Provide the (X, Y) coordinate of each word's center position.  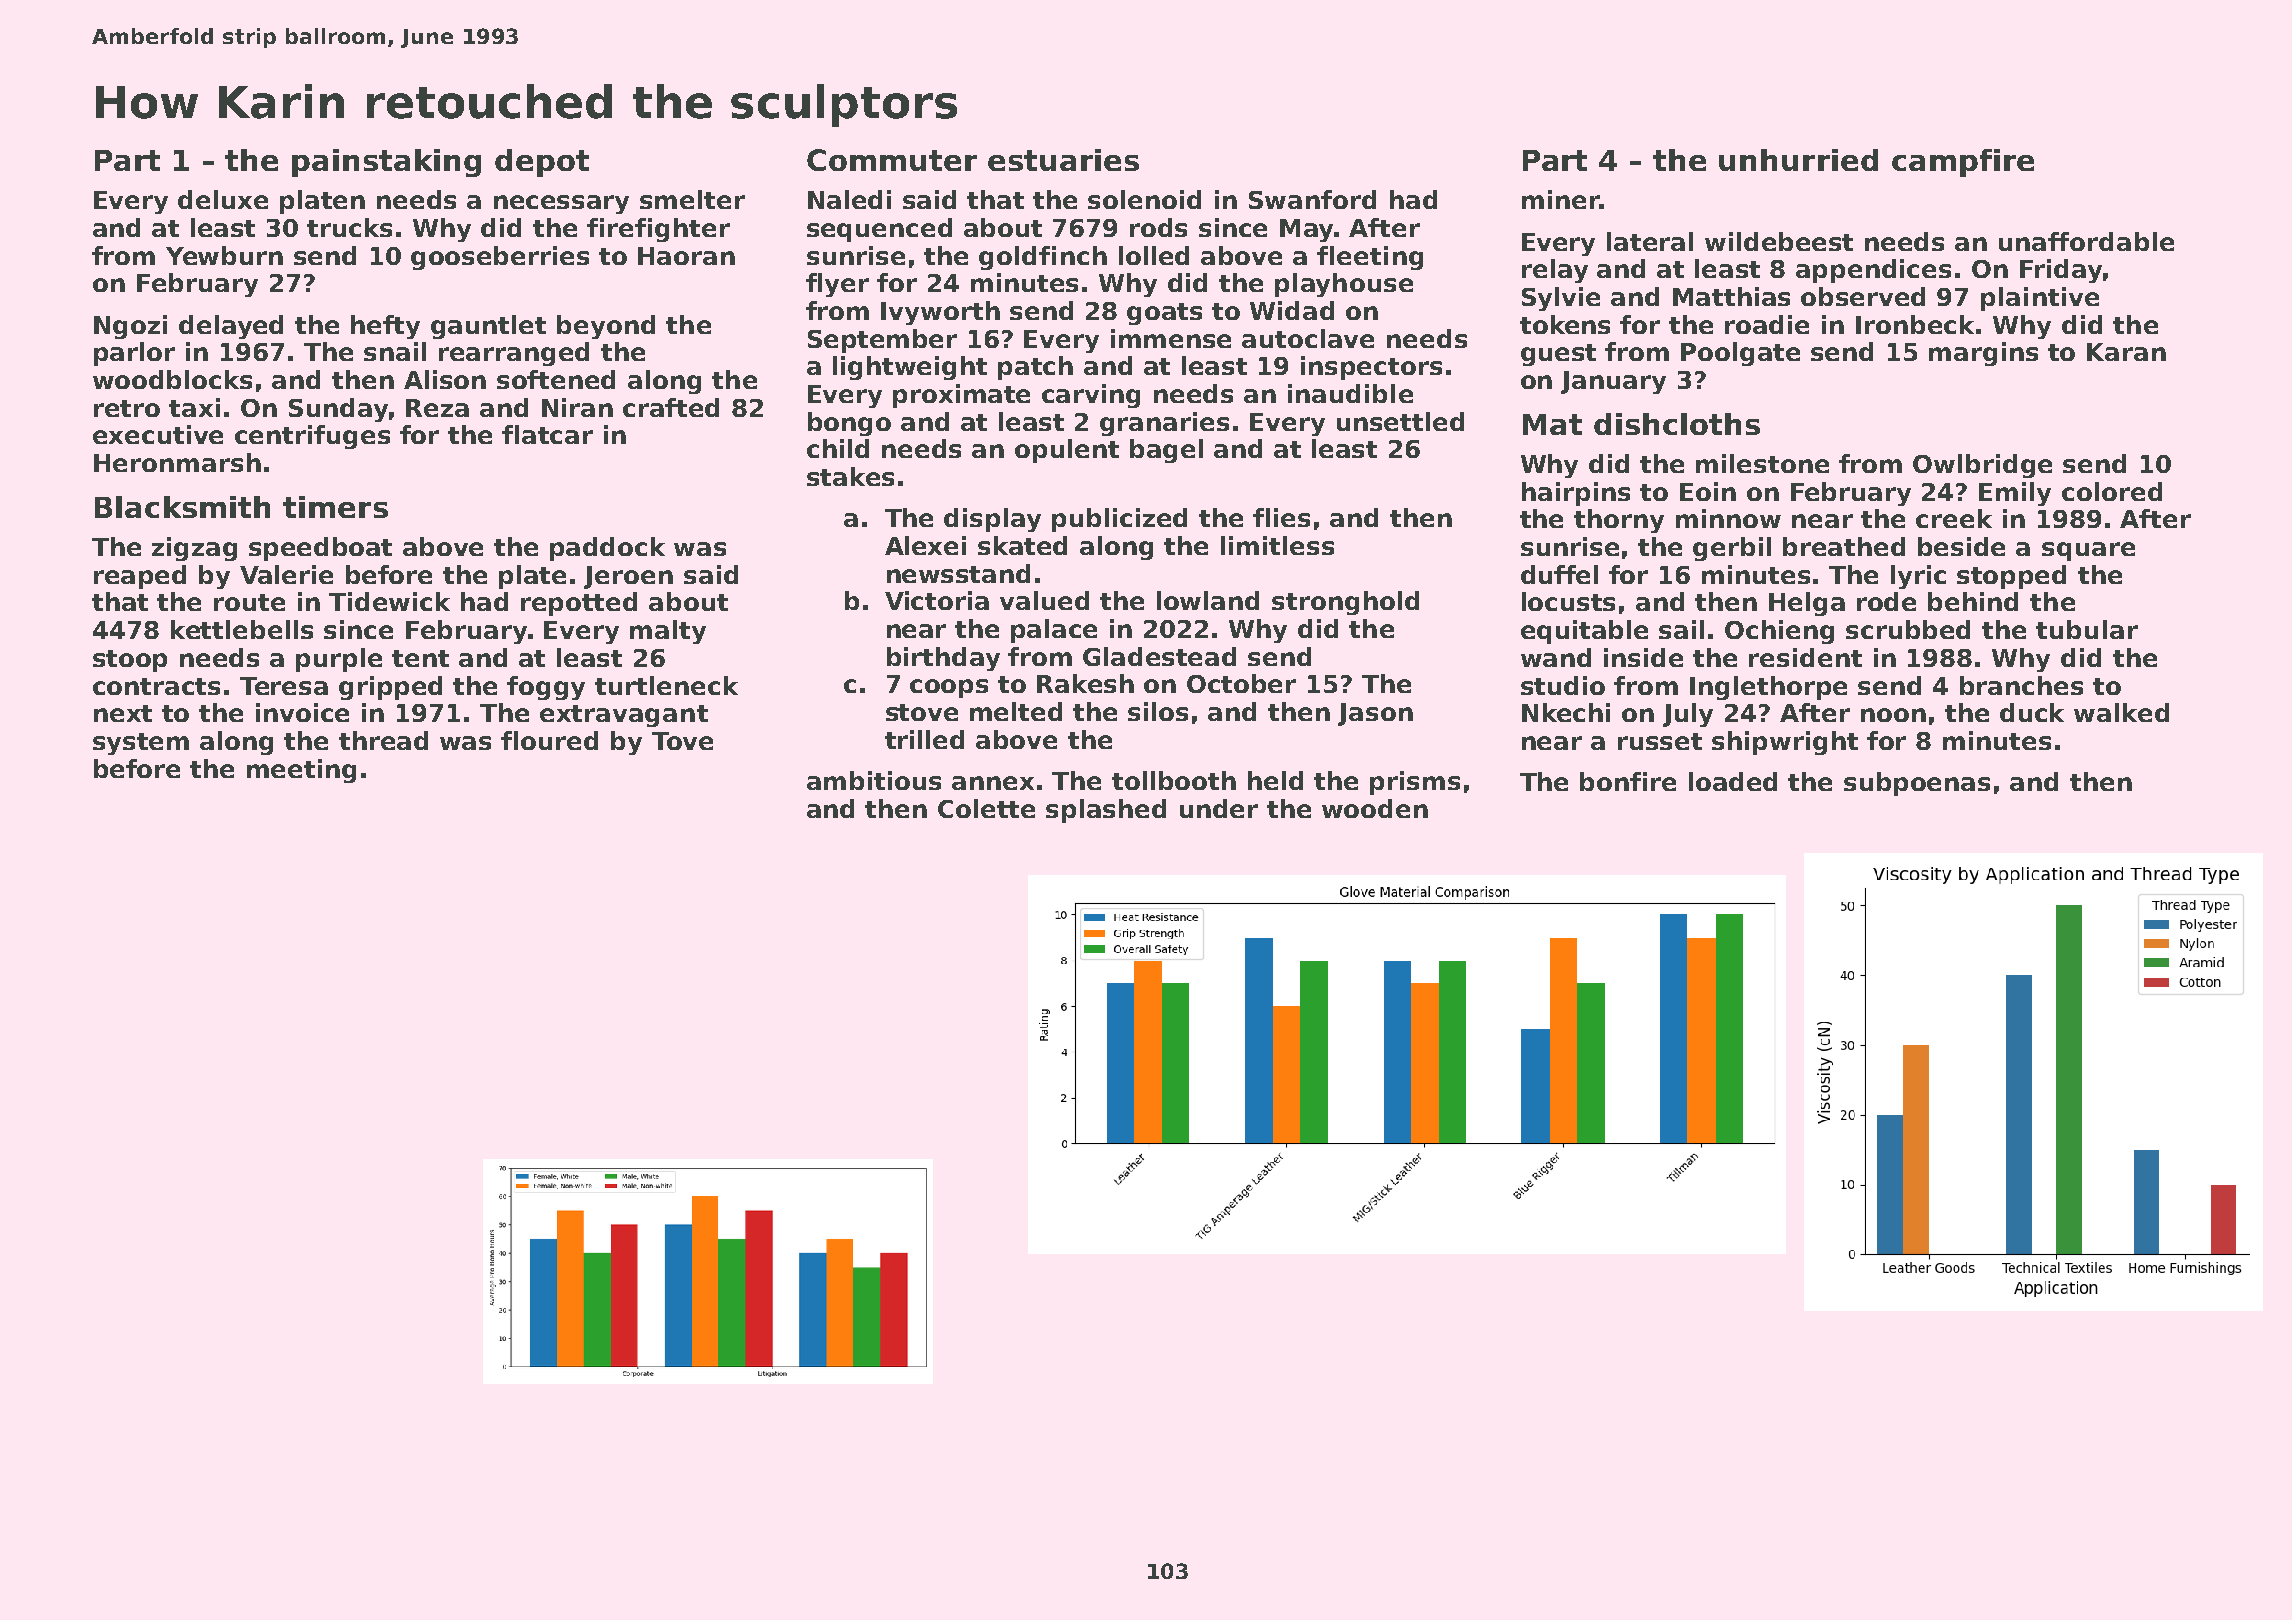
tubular (2087, 629)
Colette (986, 808)
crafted (671, 407)
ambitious (874, 780)
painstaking (386, 163)
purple (339, 660)
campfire (1963, 163)
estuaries (1063, 160)
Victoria (937, 600)
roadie (1767, 324)
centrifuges (312, 437)
